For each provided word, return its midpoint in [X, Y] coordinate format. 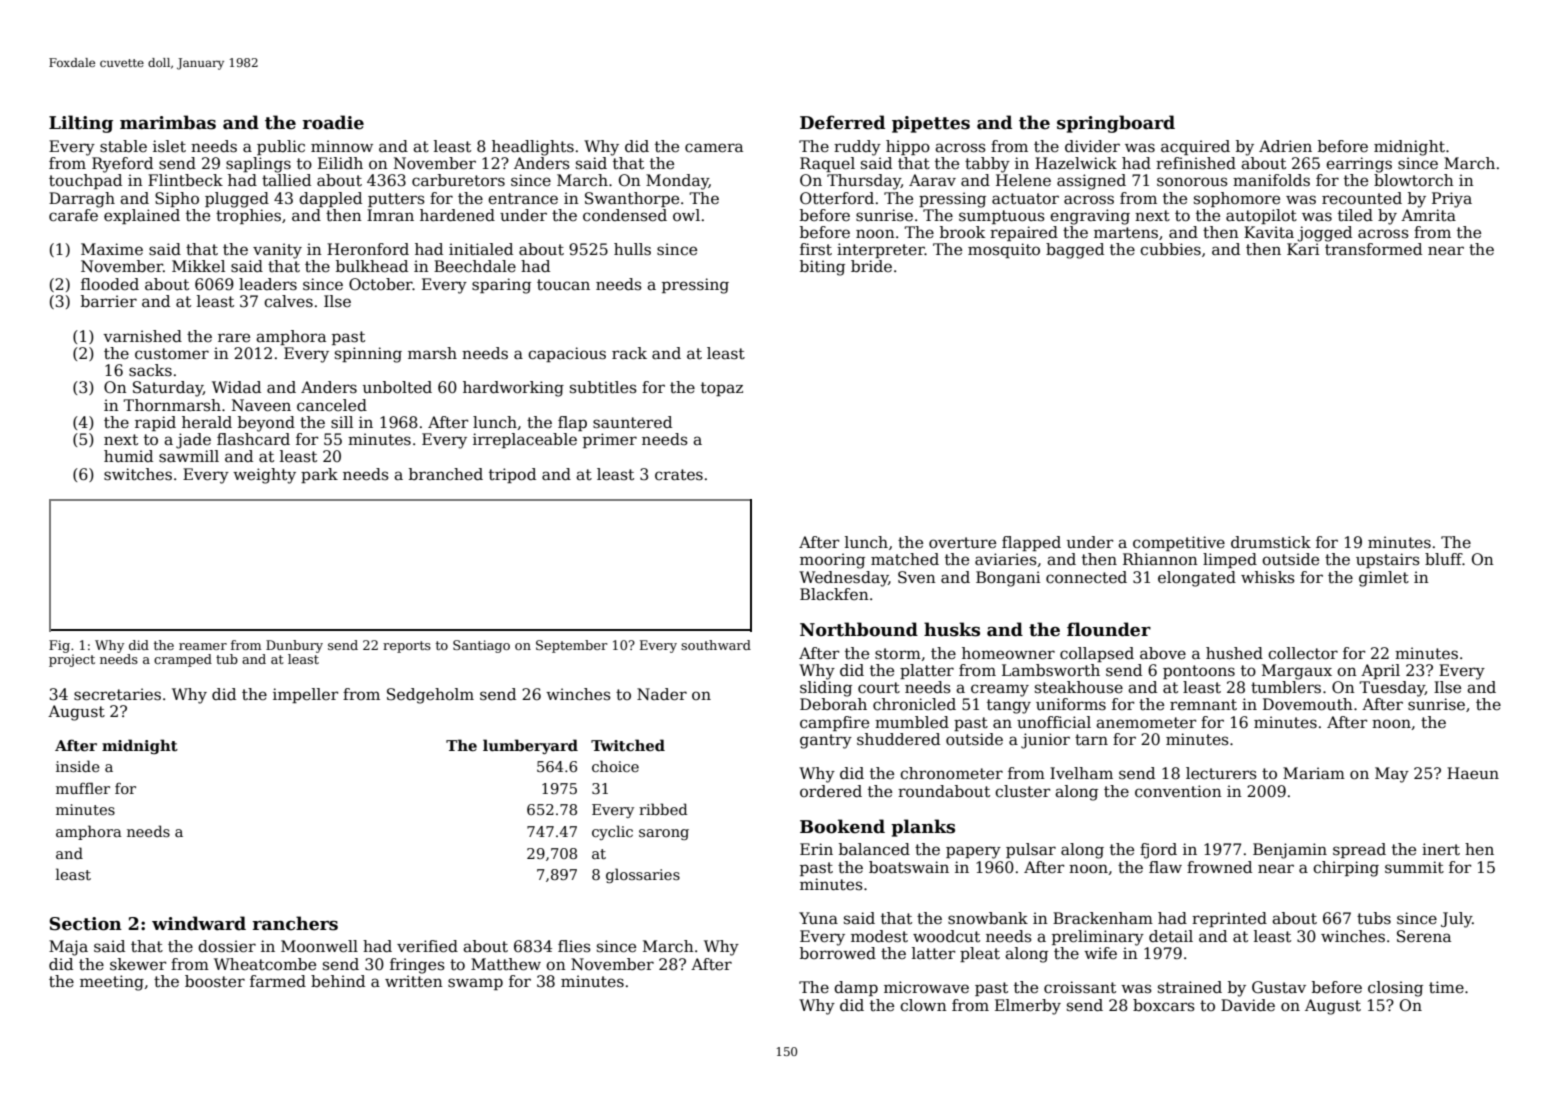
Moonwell [319, 946]
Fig [59, 646]
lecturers [1221, 773]
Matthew [506, 964]
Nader [662, 694]
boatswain [909, 867]
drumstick [1271, 542]
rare [234, 338]
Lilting [81, 124]
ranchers [295, 923]
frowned [1219, 867]
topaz [722, 389]
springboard [1116, 124]
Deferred [842, 122]
